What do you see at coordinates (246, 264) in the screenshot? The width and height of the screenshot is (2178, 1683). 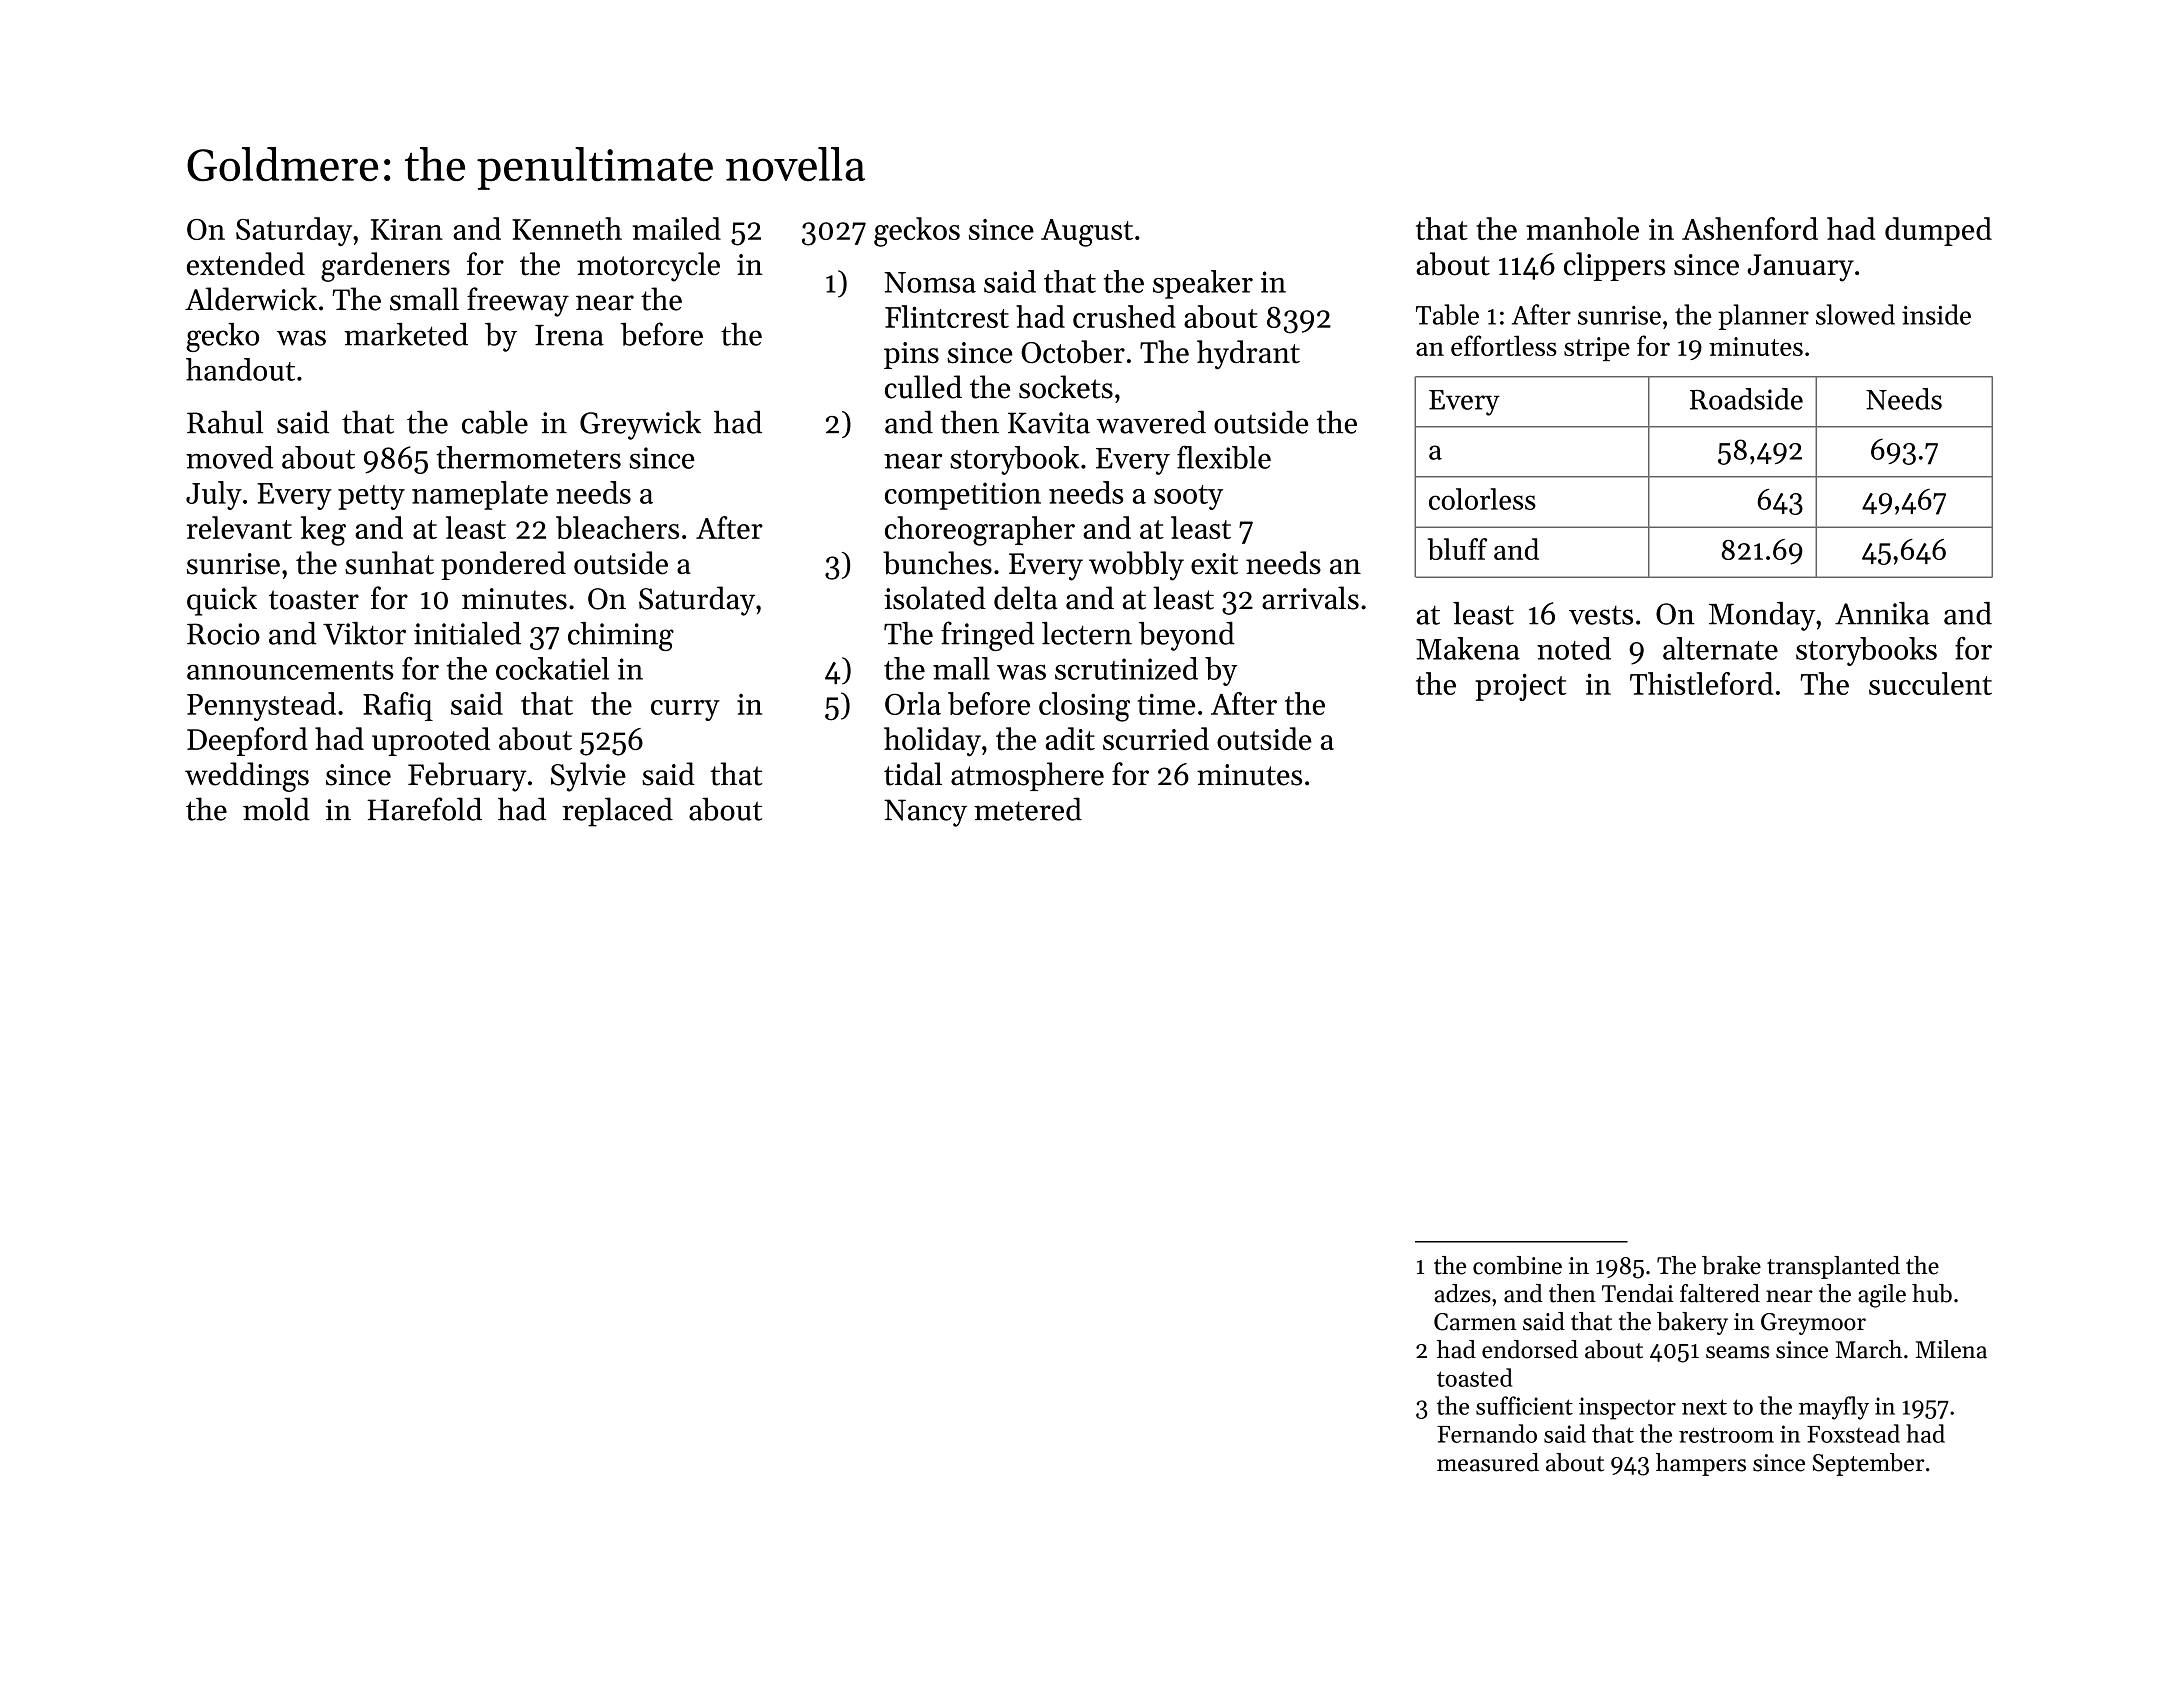 I see `extended` at bounding box center [246, 264].
